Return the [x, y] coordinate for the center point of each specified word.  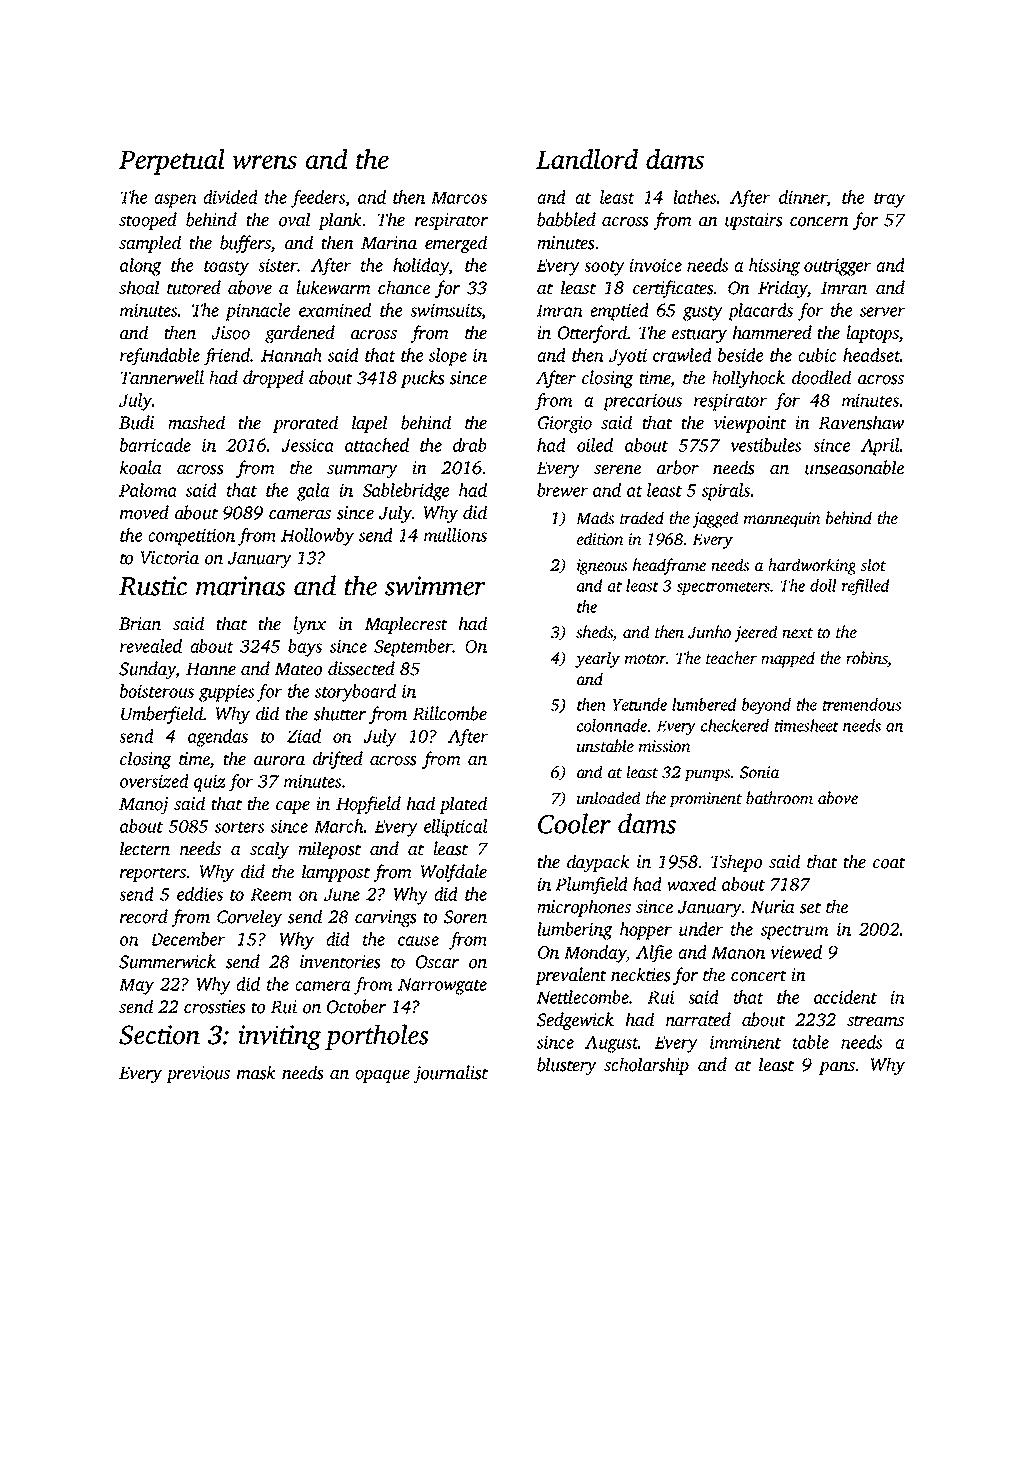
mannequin [782, 520]
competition [191, 537]
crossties [215, 1007]
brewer [562, 490]
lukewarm [333, 287]
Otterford [592, 334]
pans [837, 1068]
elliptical [455, 828]
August [611, 1044]
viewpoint [750, 424]
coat [889, 863]
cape [293, 807]
